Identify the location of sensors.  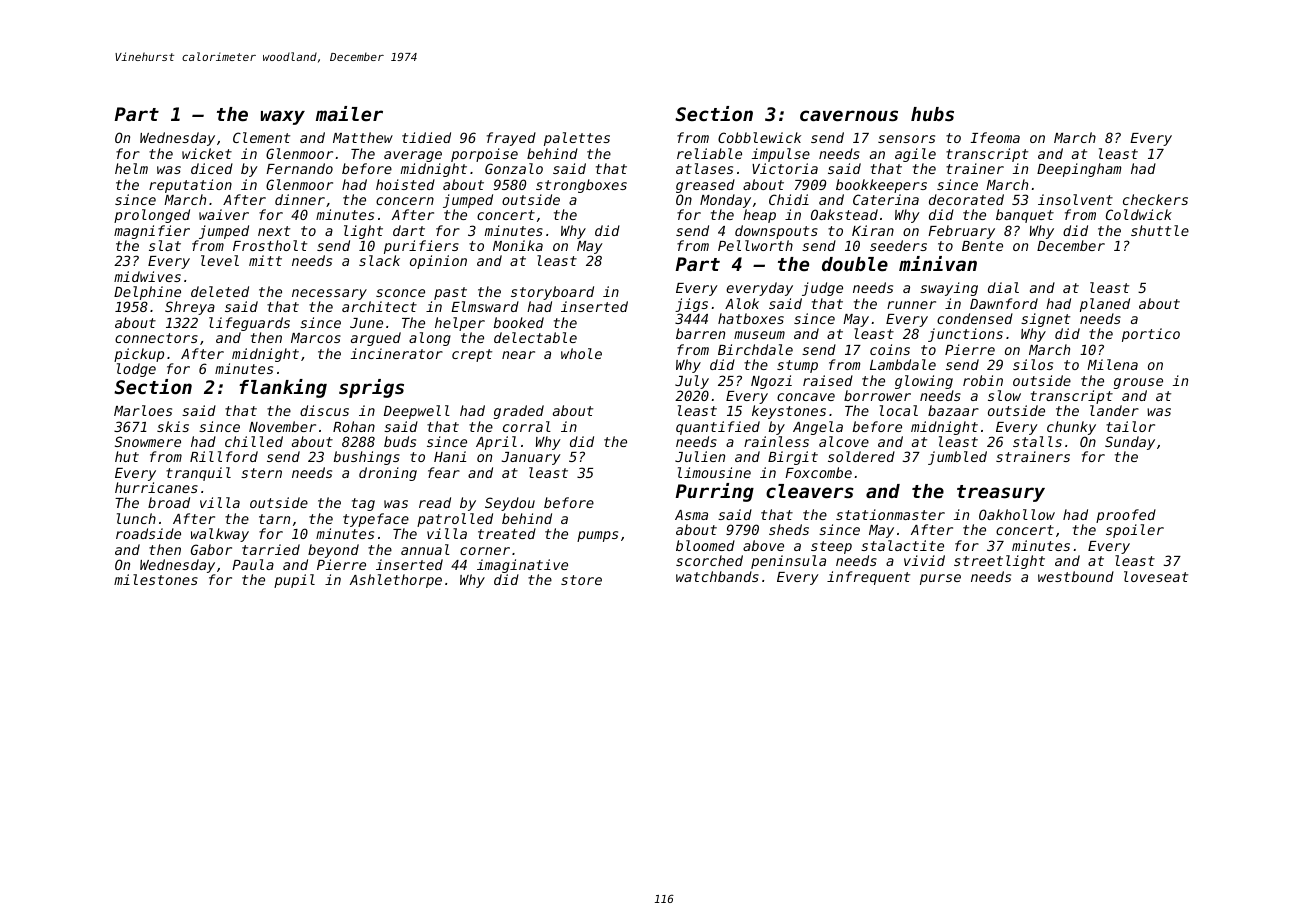
(906, 139).
